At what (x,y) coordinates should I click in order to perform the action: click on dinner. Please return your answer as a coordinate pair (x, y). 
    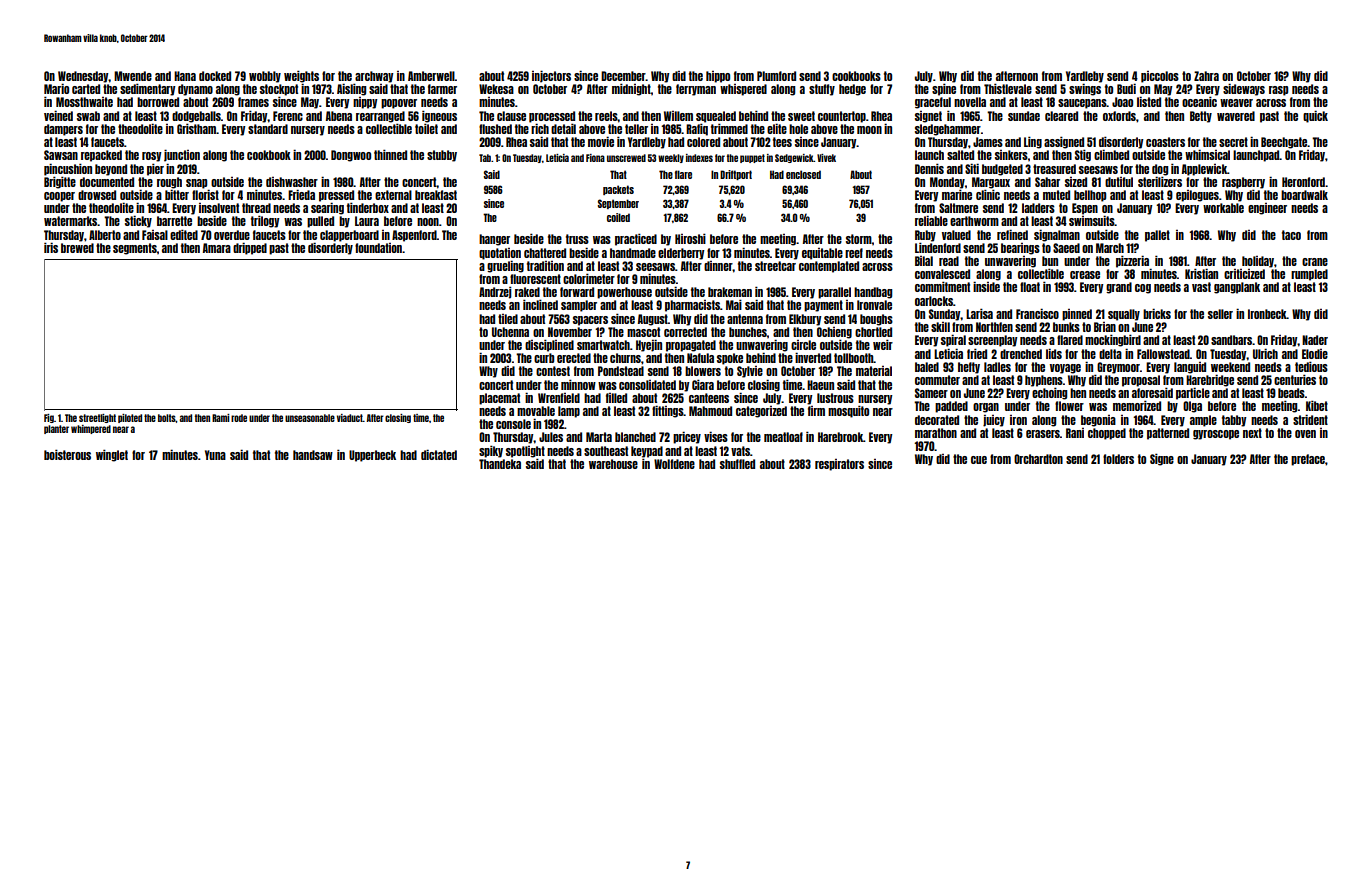
    Looking at the image, I should click on (718, 266).
